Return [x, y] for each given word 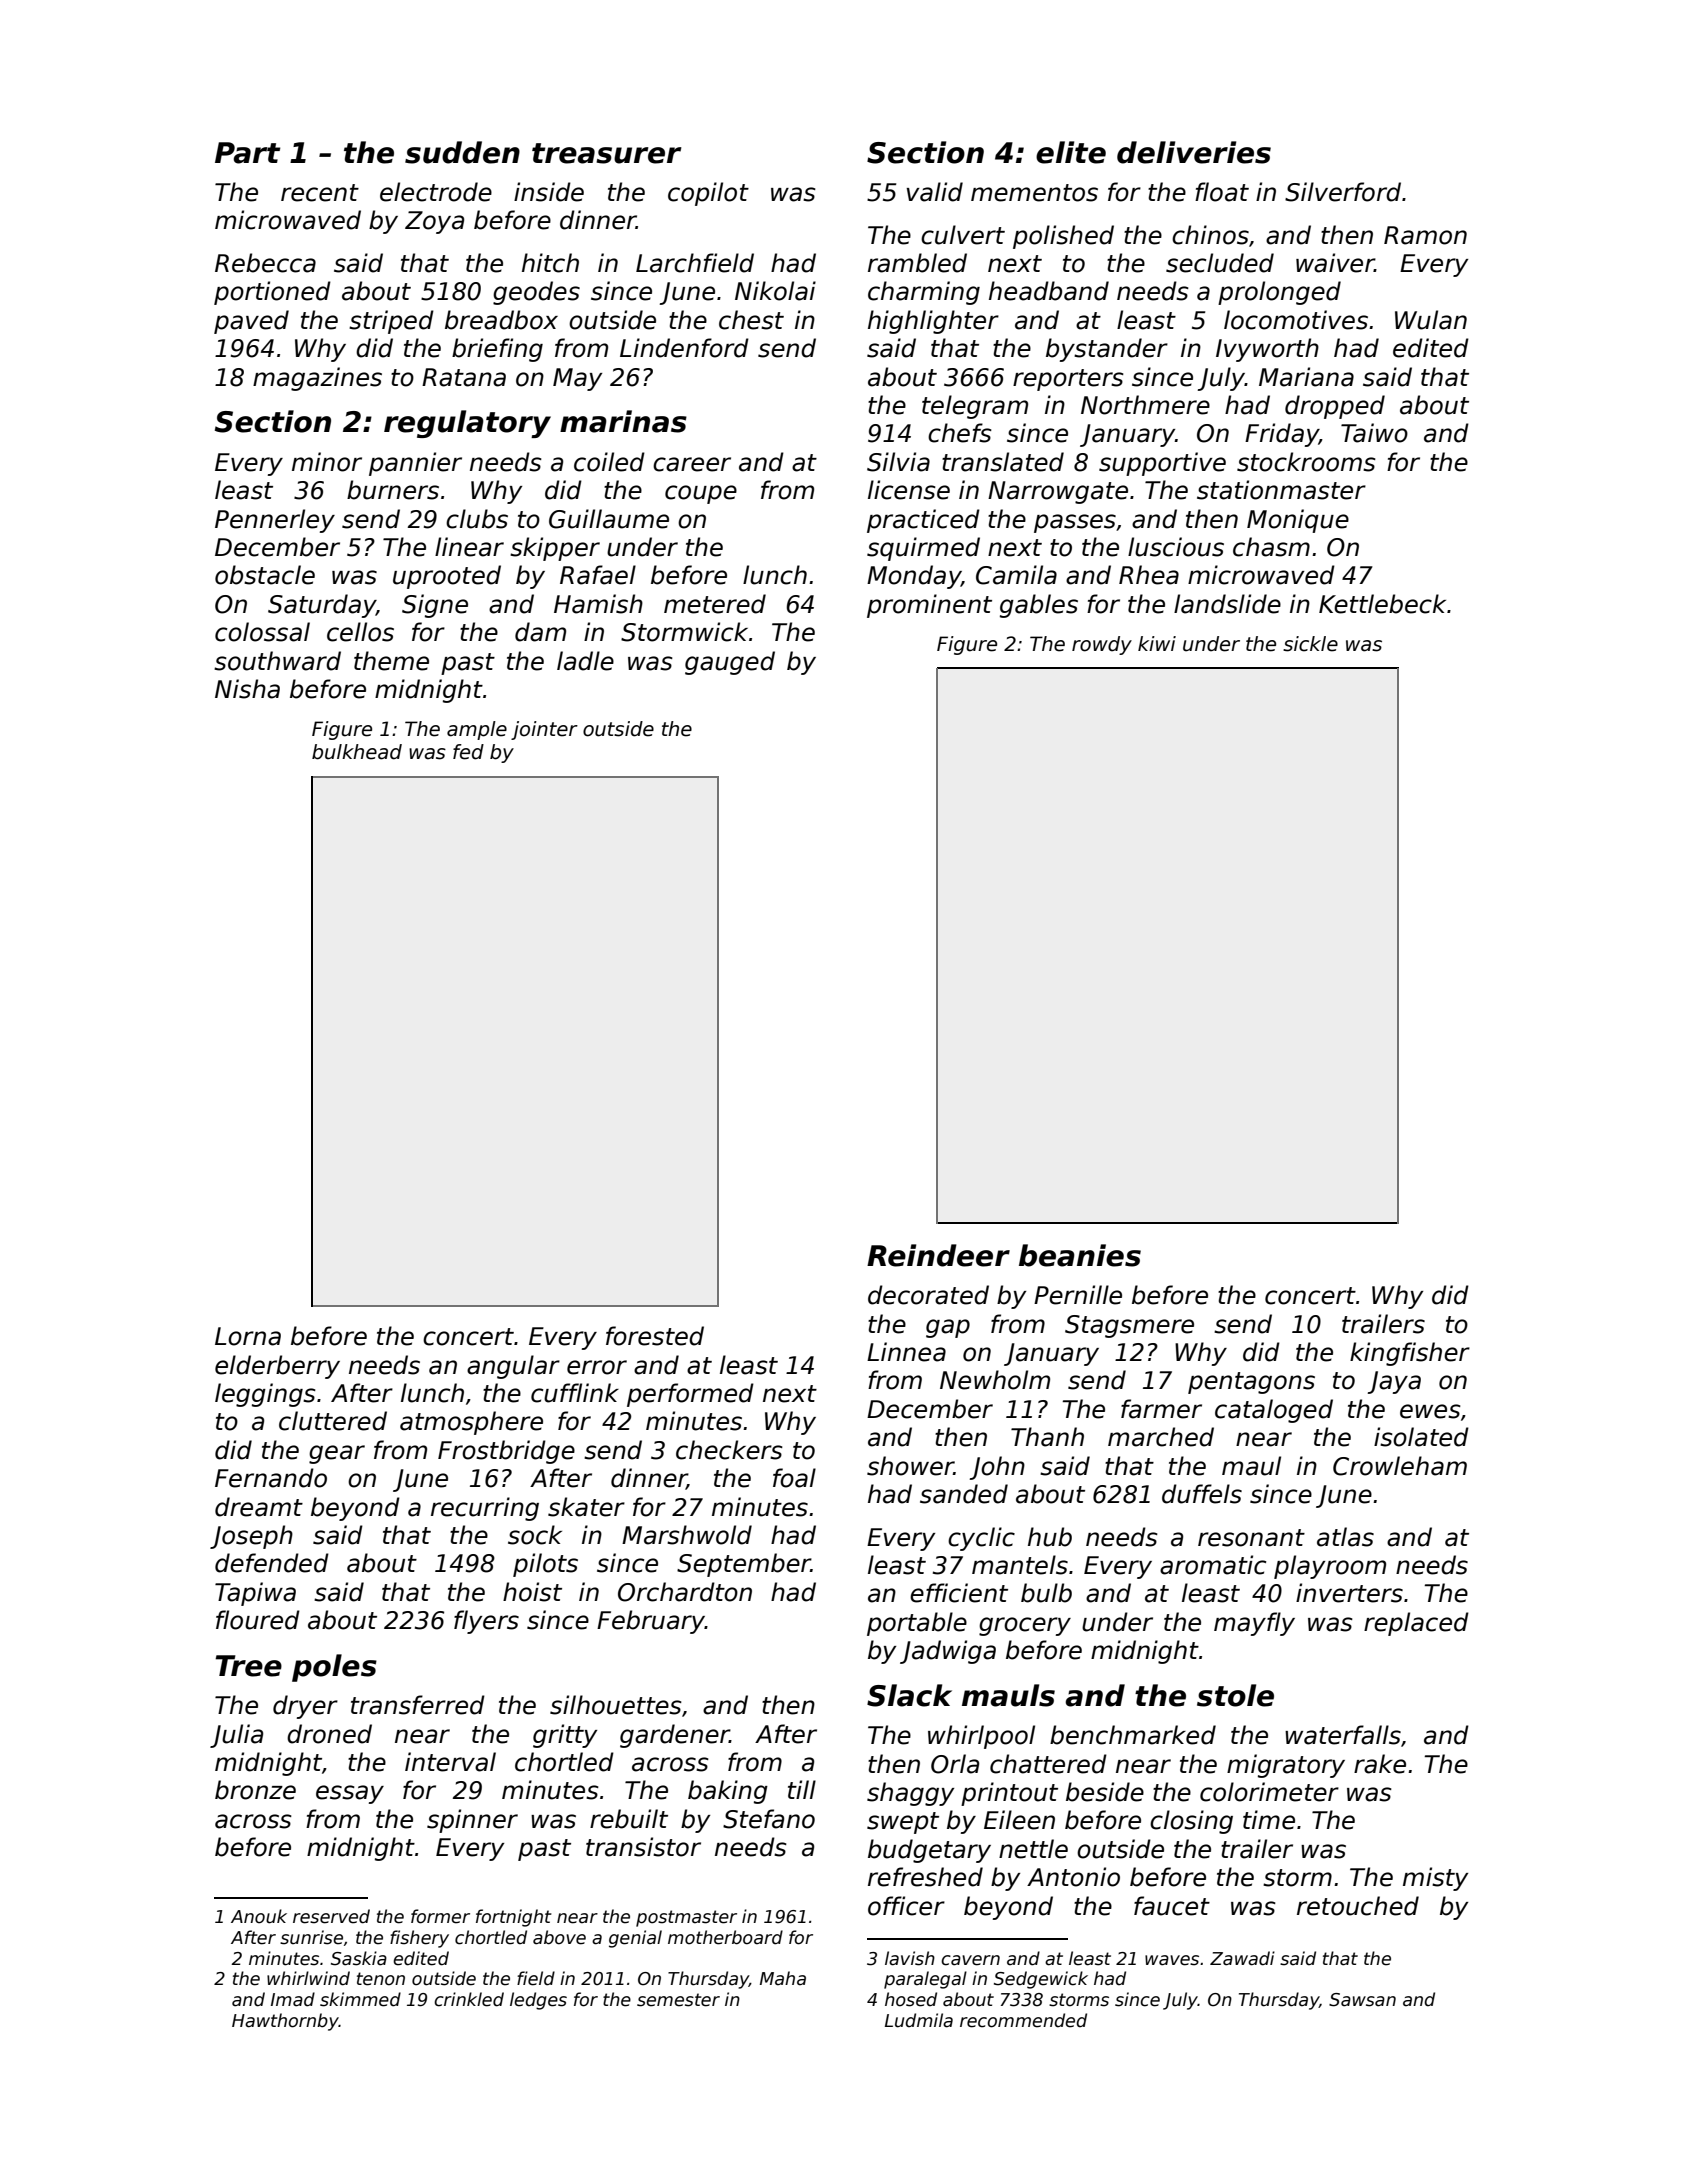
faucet [1172, 1906]
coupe [701, 494]
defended [272, 1563]
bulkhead [357, 752]
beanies [1080, 1255]
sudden [462, 152]
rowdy [1102, 645]
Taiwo [1374, 433]
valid [935, 192]
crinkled [469, 1999]
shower [910, 1466]
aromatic [1213, 1565]
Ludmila [919, 2020]
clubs [477, 519]
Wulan [1431, 320]
